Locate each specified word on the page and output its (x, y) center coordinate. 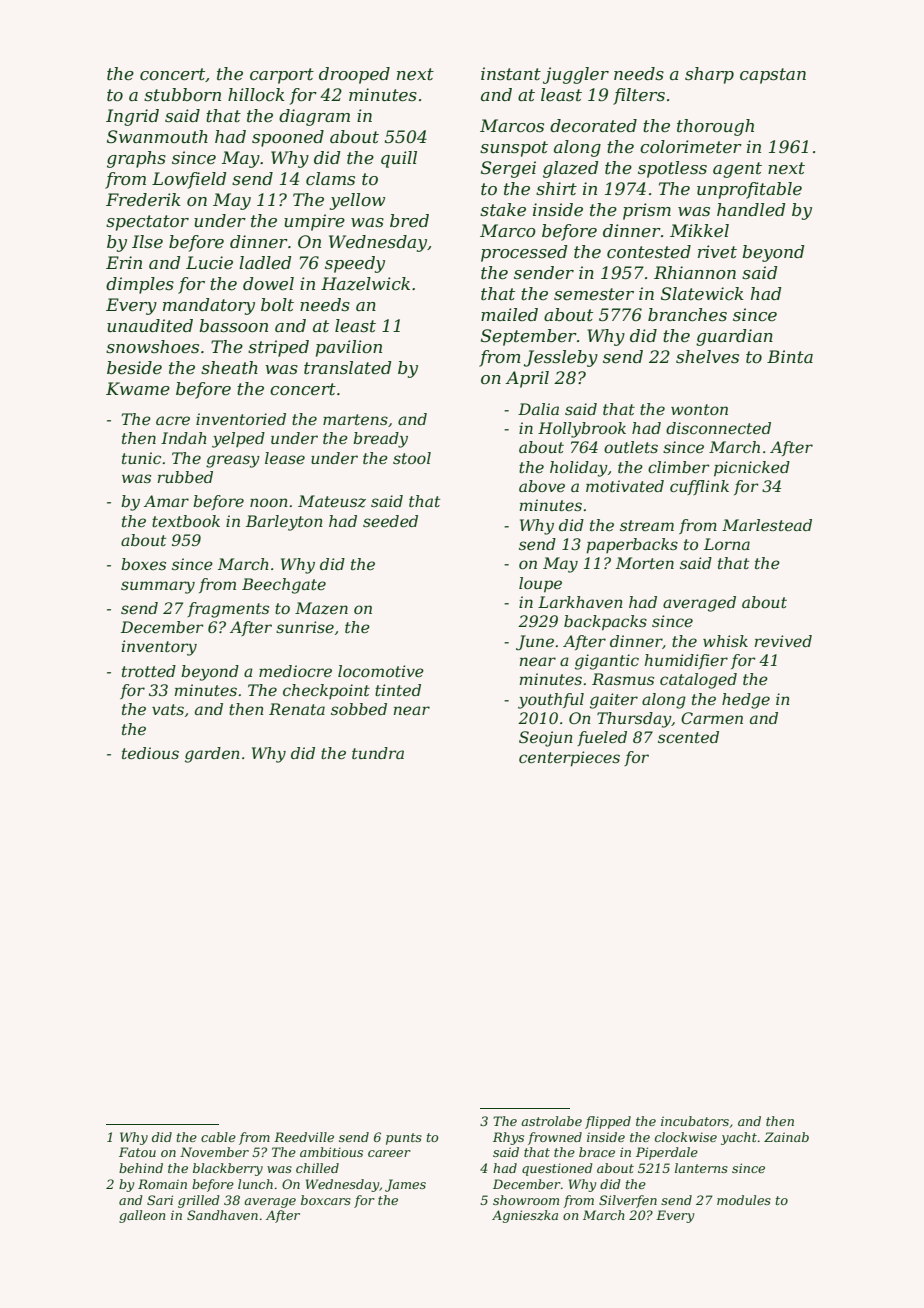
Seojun (546, 739)
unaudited (150, 325)
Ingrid (132, 117)
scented (688, 737)
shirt (556, 188)
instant (511, 73)
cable (218, 1137)
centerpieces (569, 759)
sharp (709, 75)
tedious (150, 753)
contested (649, 251)
